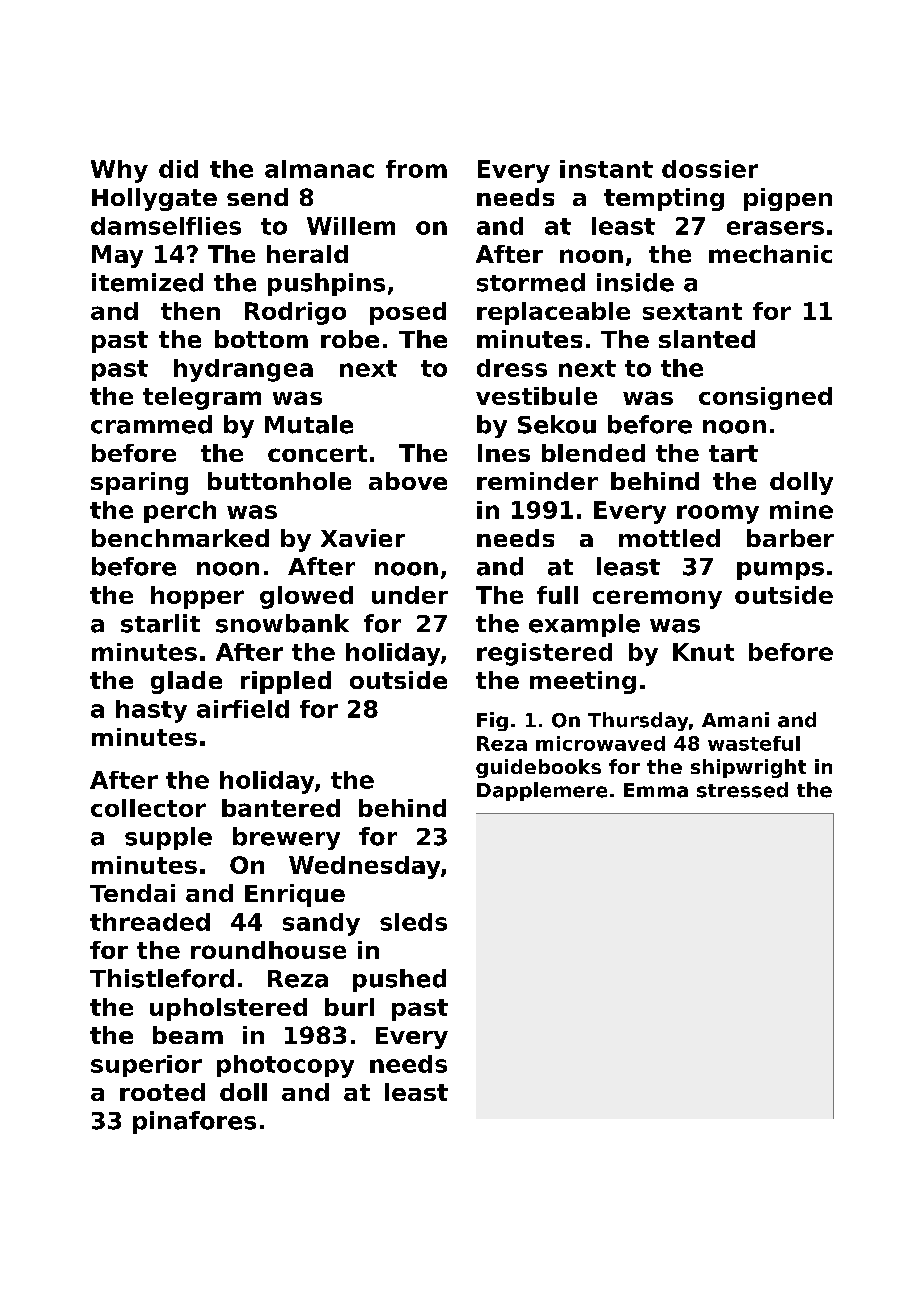 The height and width of the screenshot is (1311, 924). Describe the element at coordinates (606, 169) in the screenshot. I see `instant` at that location.
